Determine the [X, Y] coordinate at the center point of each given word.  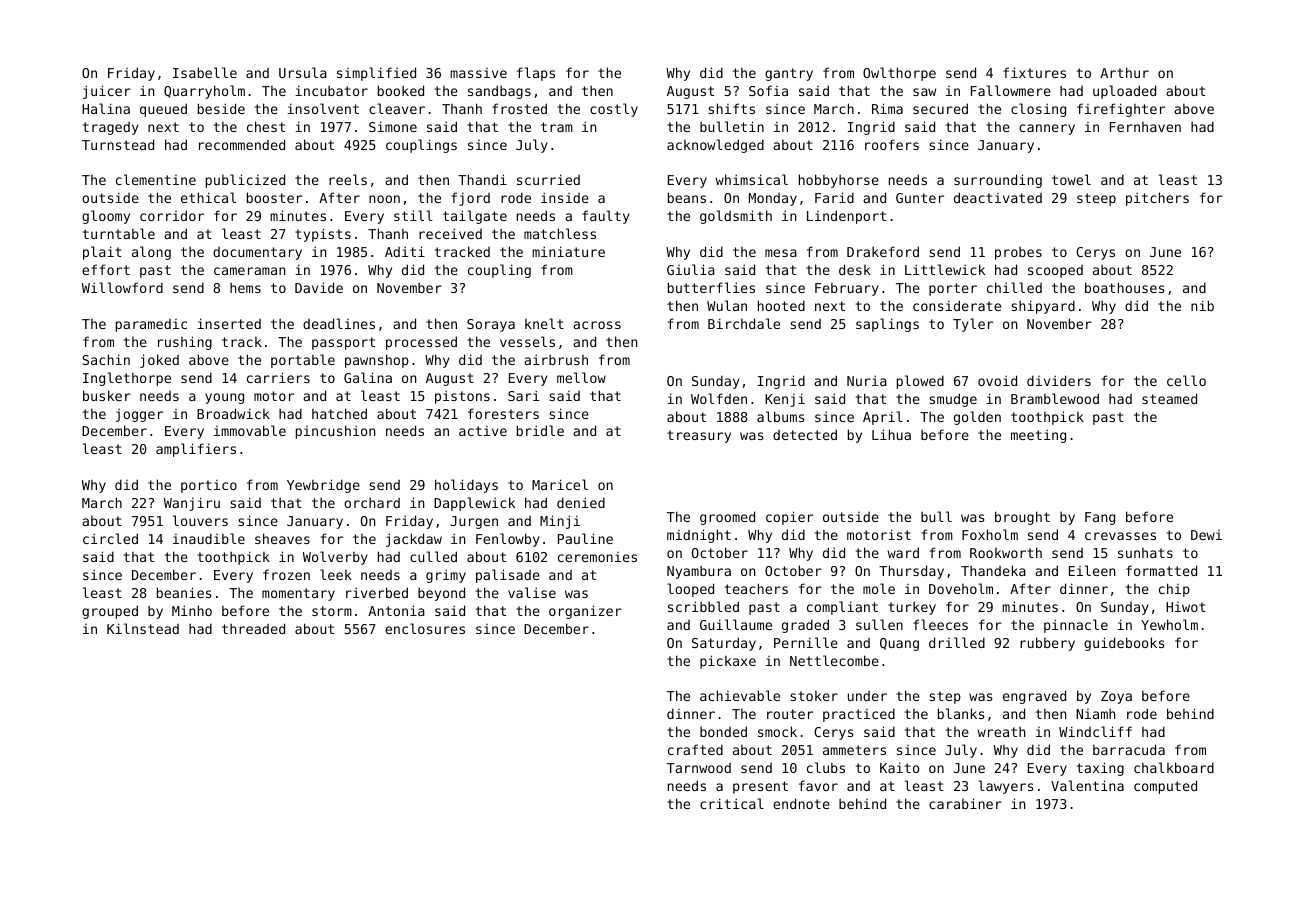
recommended [242, 144]
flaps [536, 74]
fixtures [1034, 72]
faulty [606, 217]
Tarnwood [699, 768]
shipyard [1043, 307]
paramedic [151, 325]
